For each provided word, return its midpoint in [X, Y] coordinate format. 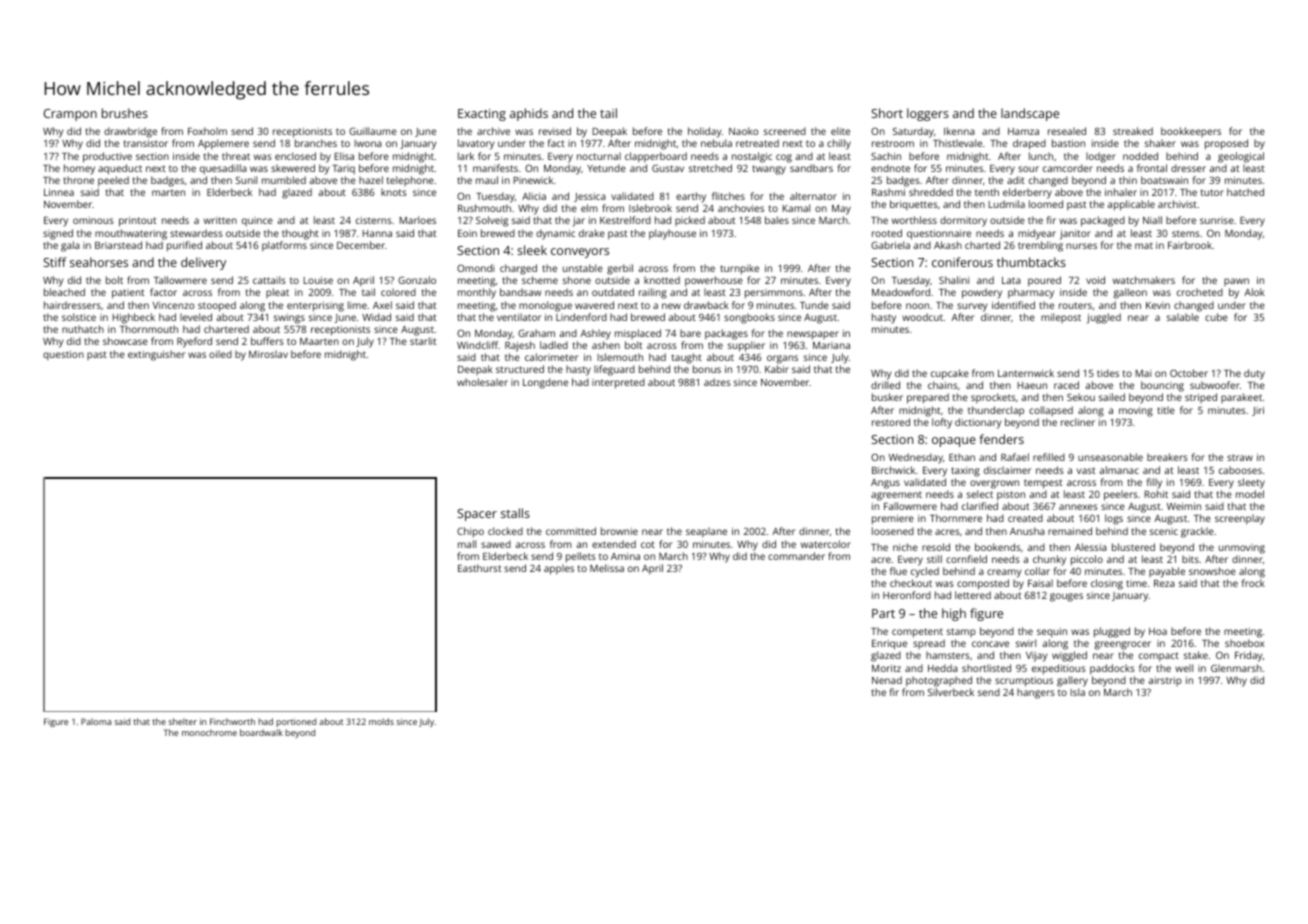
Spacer [477, 515]
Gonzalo [417, 280]
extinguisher [156, 355]
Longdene [545, 383]
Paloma [96, 721]
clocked [505, 531]
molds [381, 721]
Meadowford [901, 292]
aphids [529, 114]
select [980, 494]
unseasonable [1110, 457]
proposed [1226, 144]
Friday [1248, 656]
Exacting [482, 115]
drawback [706, 305]
